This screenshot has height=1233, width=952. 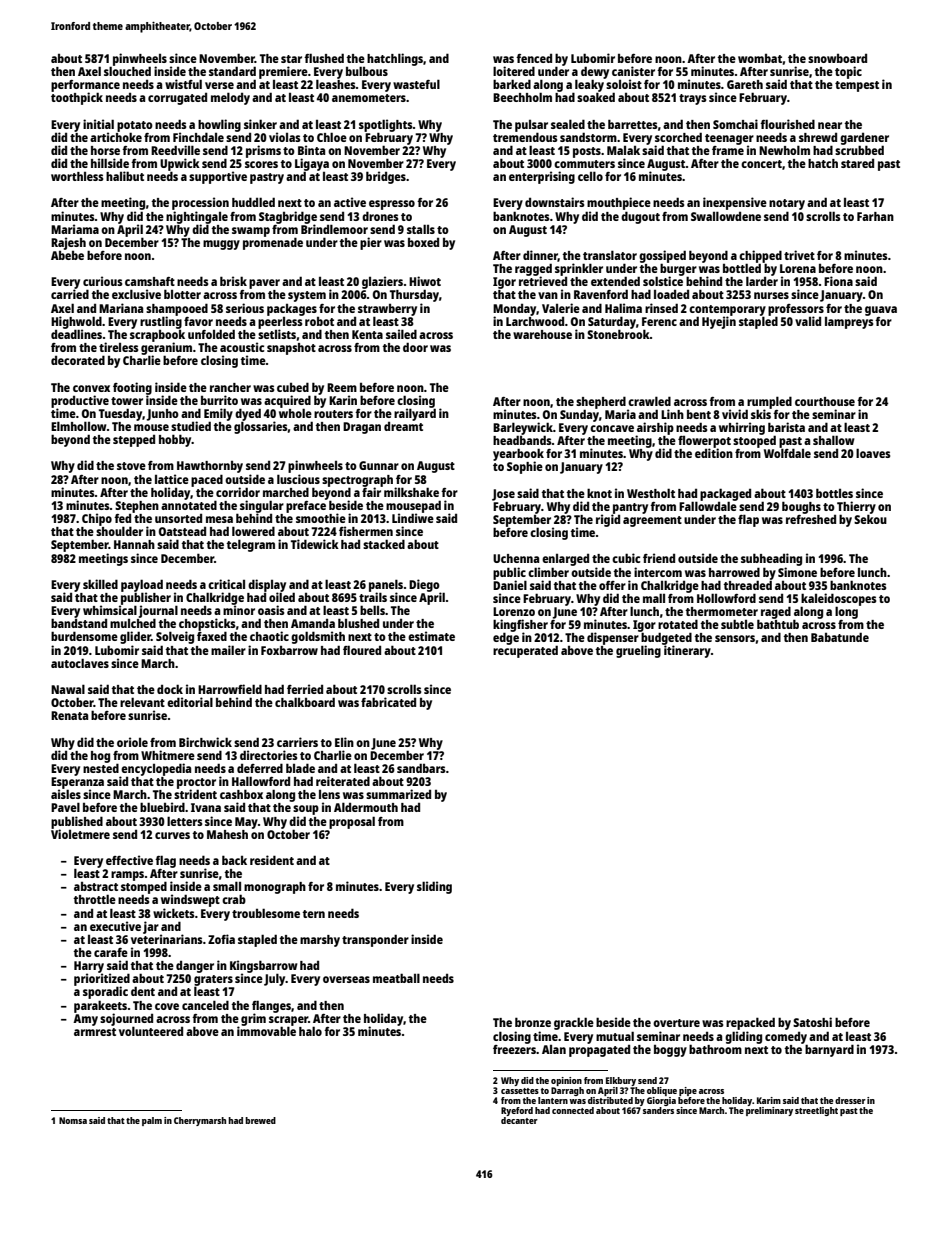 I want to click on brewed, so click(x=260, y=1120).
